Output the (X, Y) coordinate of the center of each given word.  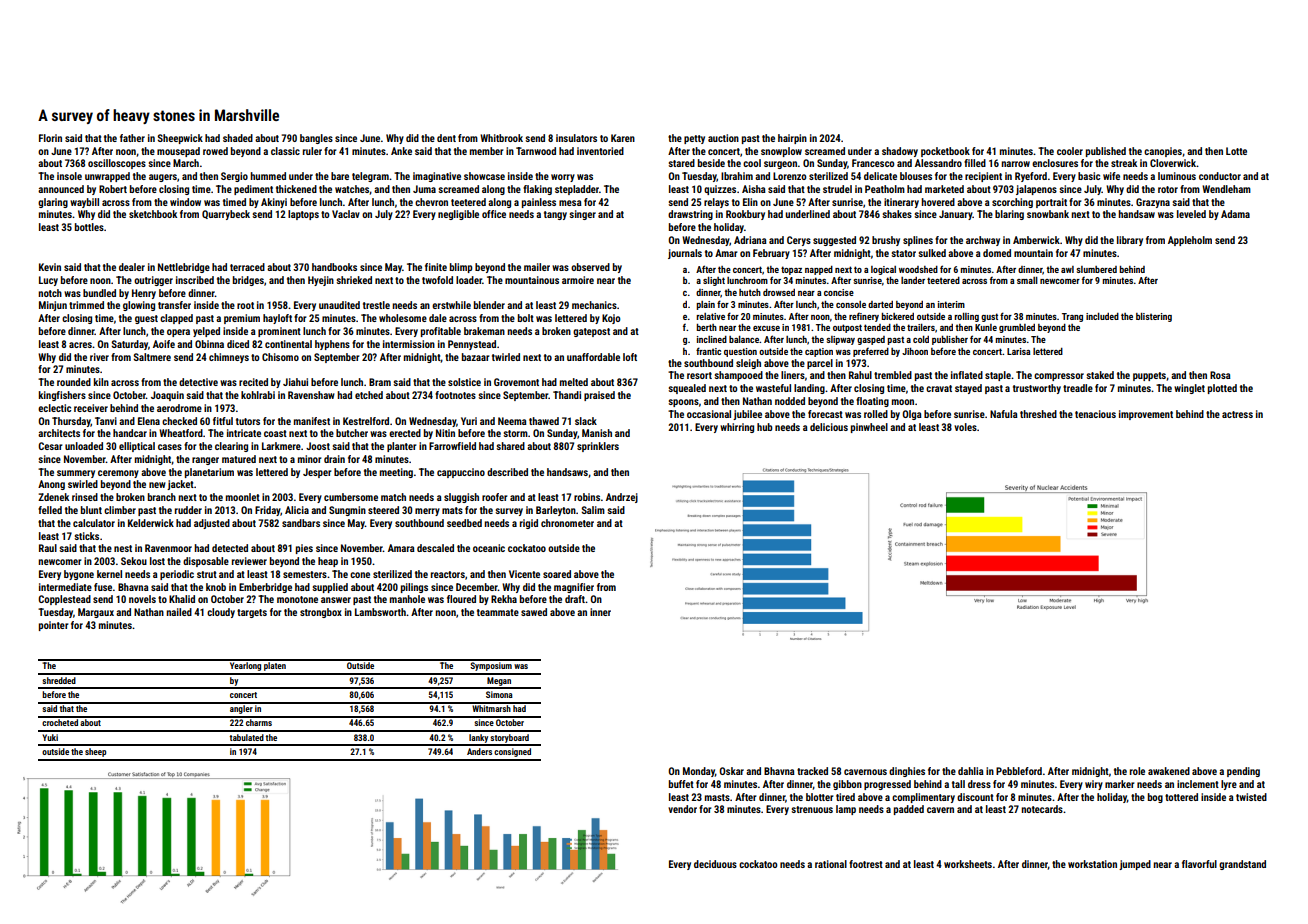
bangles (316, 139)
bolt (526, 318)
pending (1243, 772)
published (1106, 152)
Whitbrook (501, 138)
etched (369, 395)
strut (207, 574)
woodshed (918, 269)
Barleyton (556, 511)
